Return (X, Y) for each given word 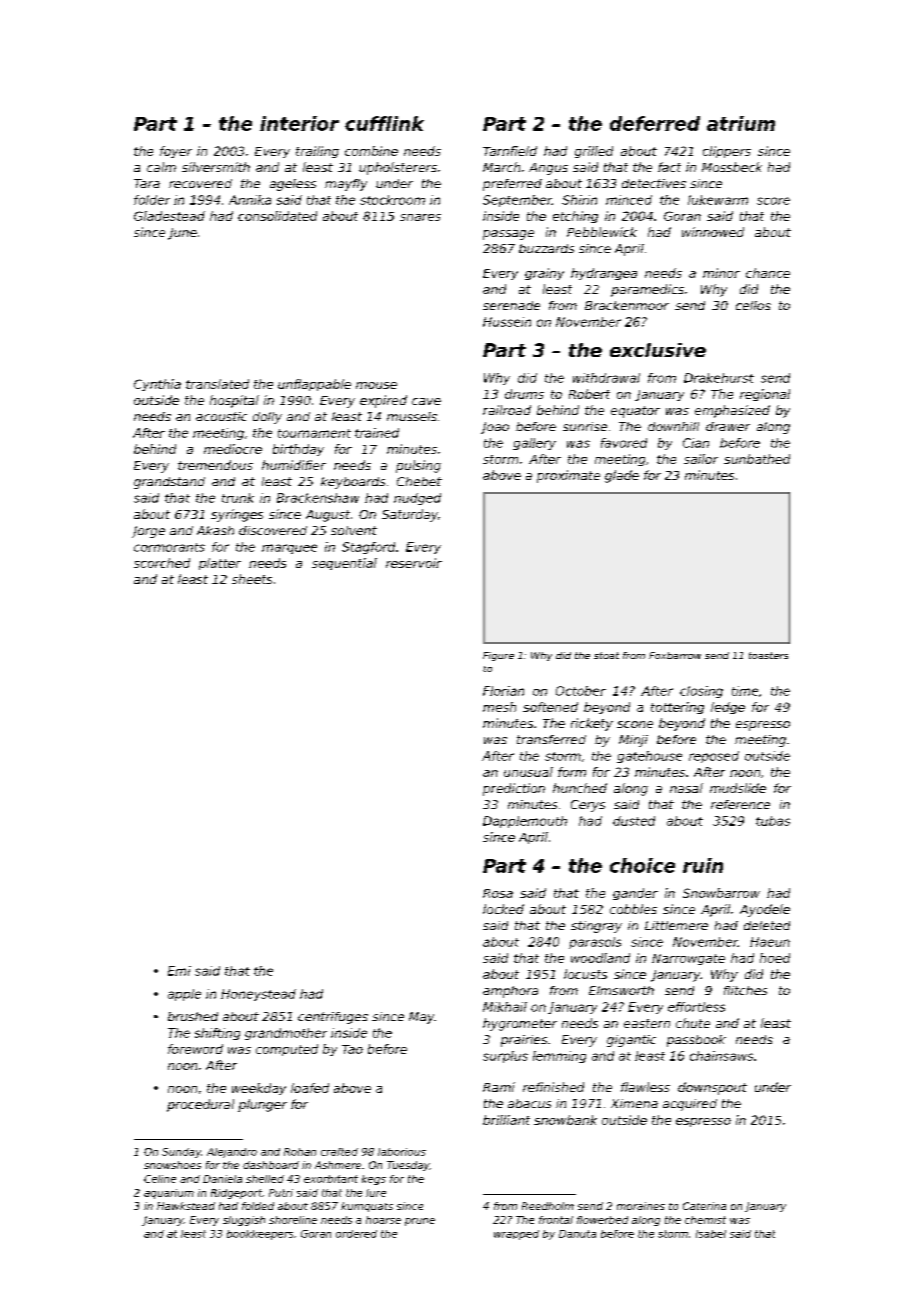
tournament (314, 433)
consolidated (277, 216)
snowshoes (172, 1165)
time (745, 691)
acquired (690, 1105)
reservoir (414, 563)
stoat (606, 655)
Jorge (148, 532)
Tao (352, 1049)
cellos (753, 305)
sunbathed (757, 459)
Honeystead (258, 995)
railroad (507, 410)
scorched (162, 563)
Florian (503, 691)
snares (420, 217)
